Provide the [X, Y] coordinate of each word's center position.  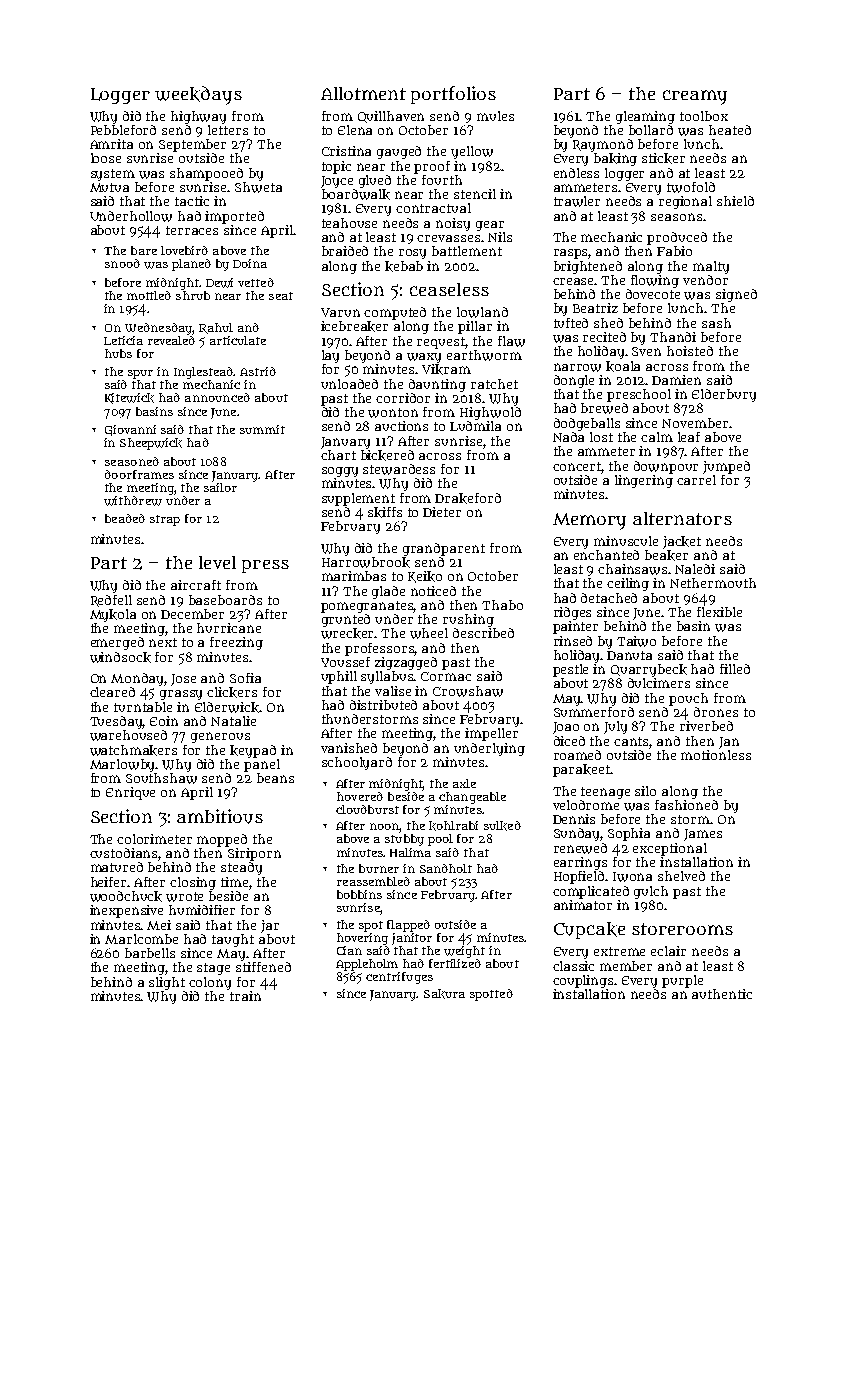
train [245, 996]
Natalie [233, 721]
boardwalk [356, 194]
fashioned [686, 805]
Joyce [337, 182]
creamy [695, 97]
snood [122, 263]
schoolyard [357, 763]
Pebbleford [123, 130]
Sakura [444, 994]
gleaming [645, 117]
